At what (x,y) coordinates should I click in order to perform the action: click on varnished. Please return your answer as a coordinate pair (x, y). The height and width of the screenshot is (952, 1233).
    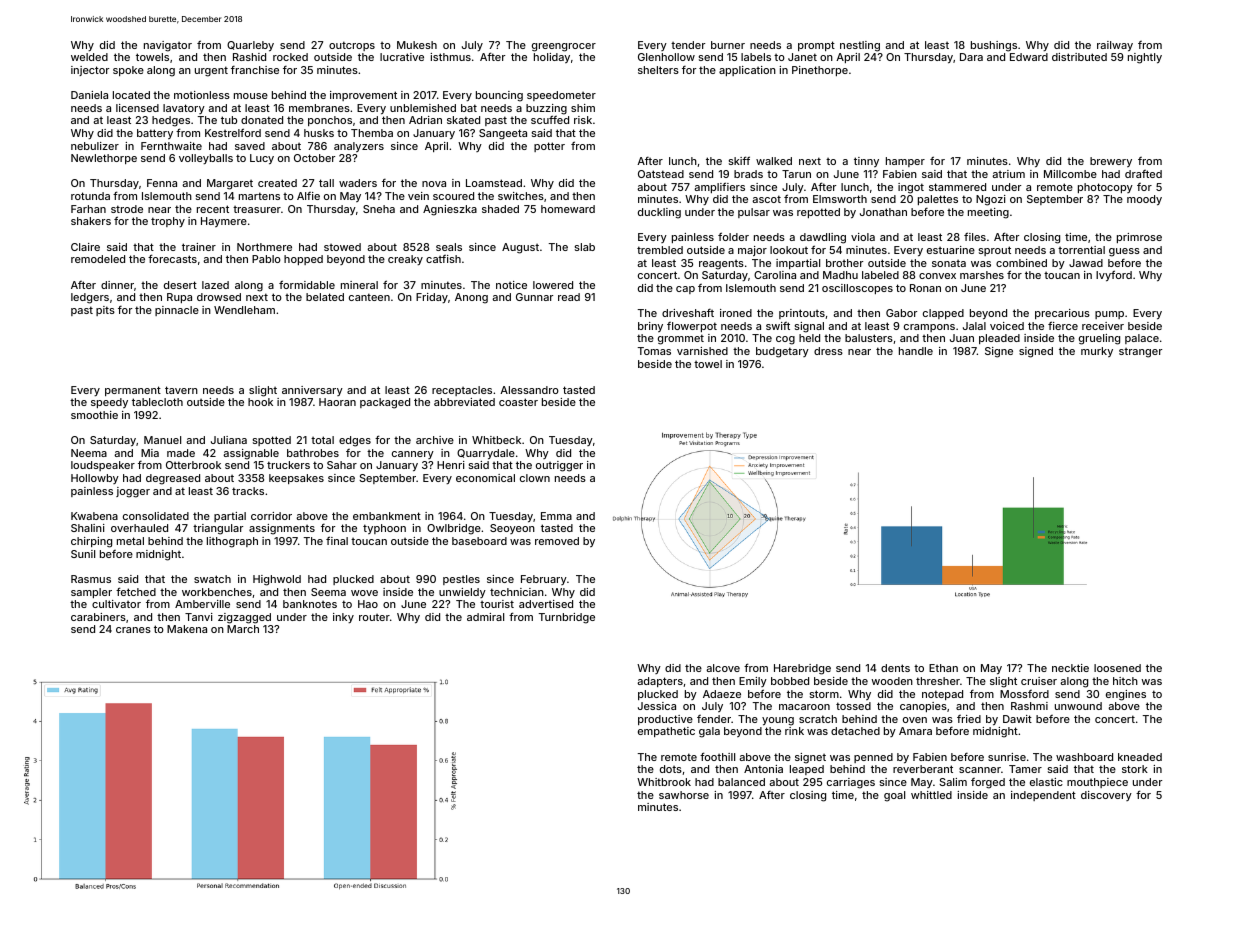
    Looking at the image, I should click on (702, 351).
